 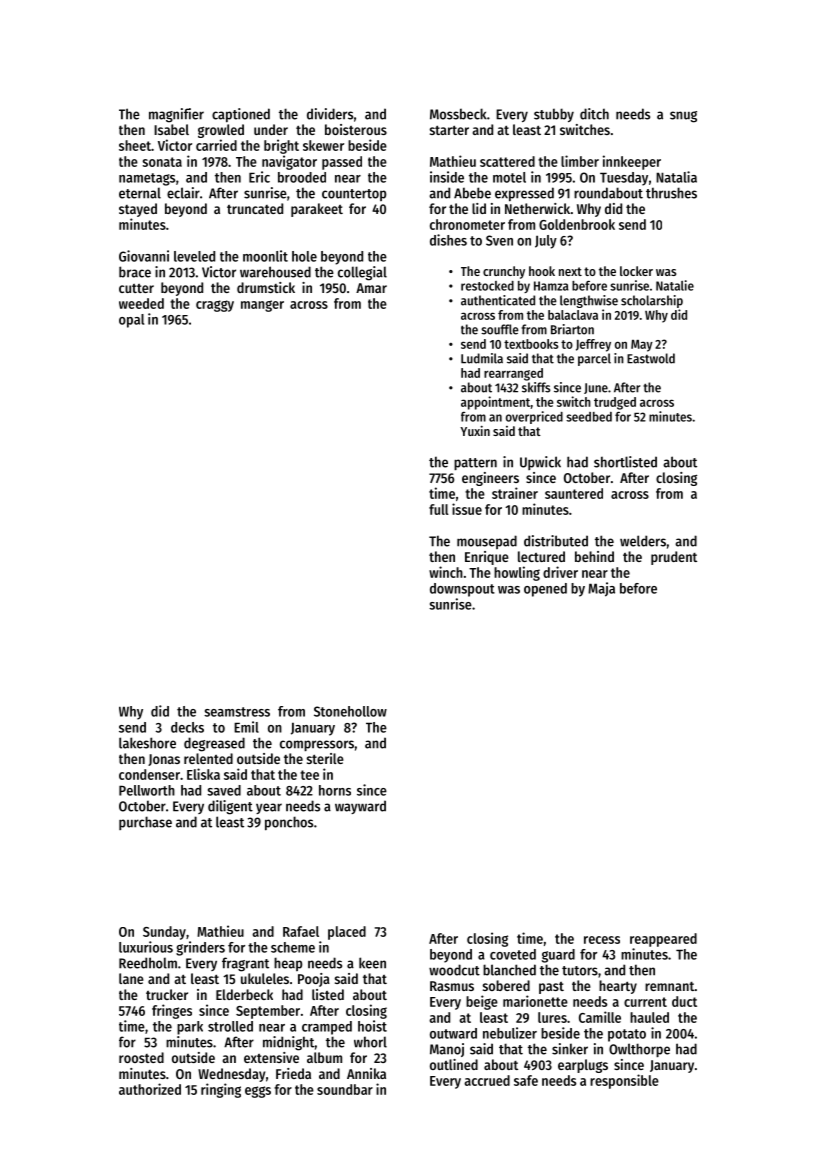 I want to click on reappeared, so click(x=663, y=940).
